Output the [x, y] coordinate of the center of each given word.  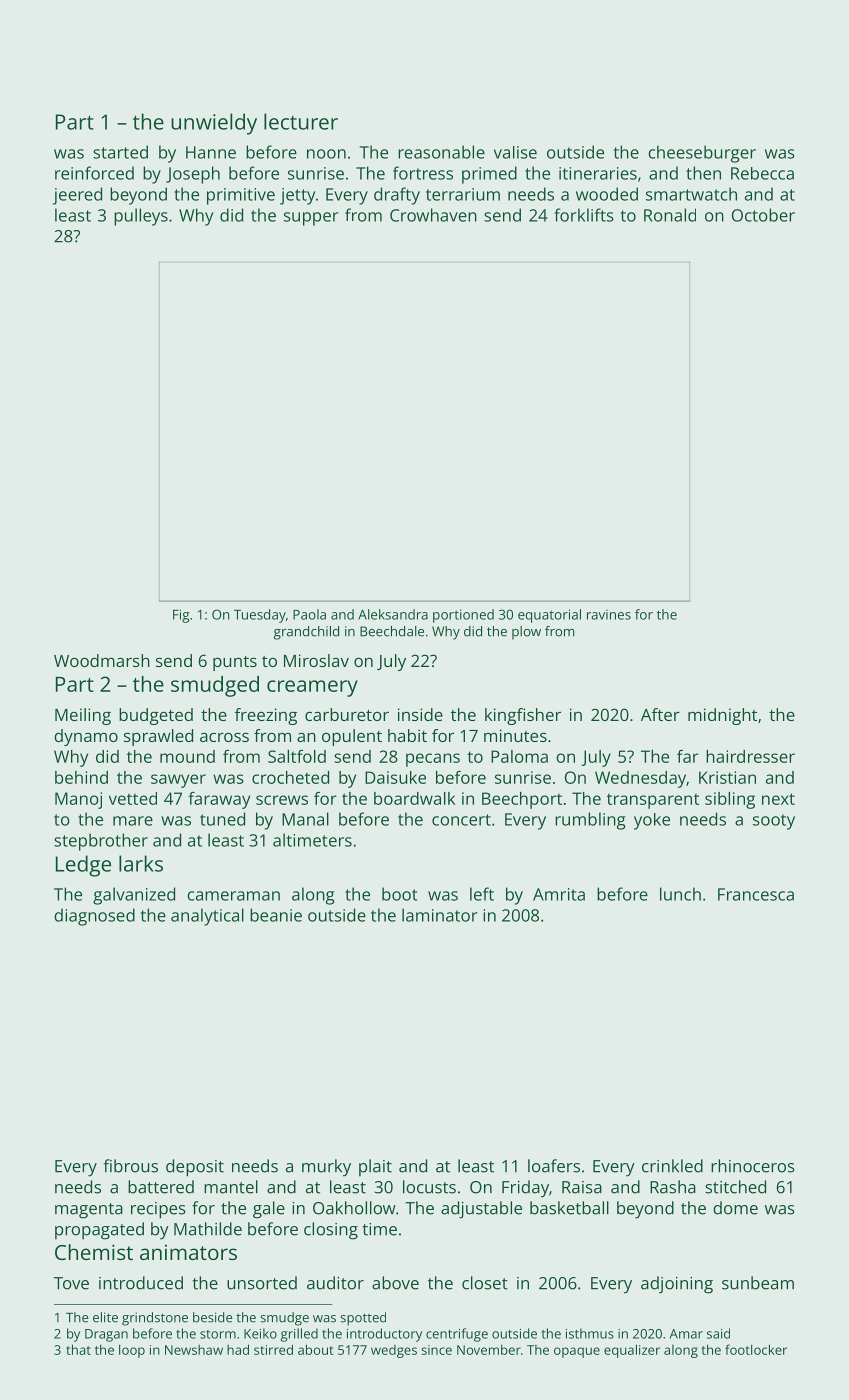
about [316, 1349]
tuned [222, 819]
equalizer [632, 1351]
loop [132, 1351]
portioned [463, 616]
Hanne [211, 152]
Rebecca [762, 173]
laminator [440, 915]
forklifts [584, 215]
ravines [609, 615]
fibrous [130, 1166]
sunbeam [758, 1283]
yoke [652, 821]
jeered [77, 196]
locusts [429, 1187]
